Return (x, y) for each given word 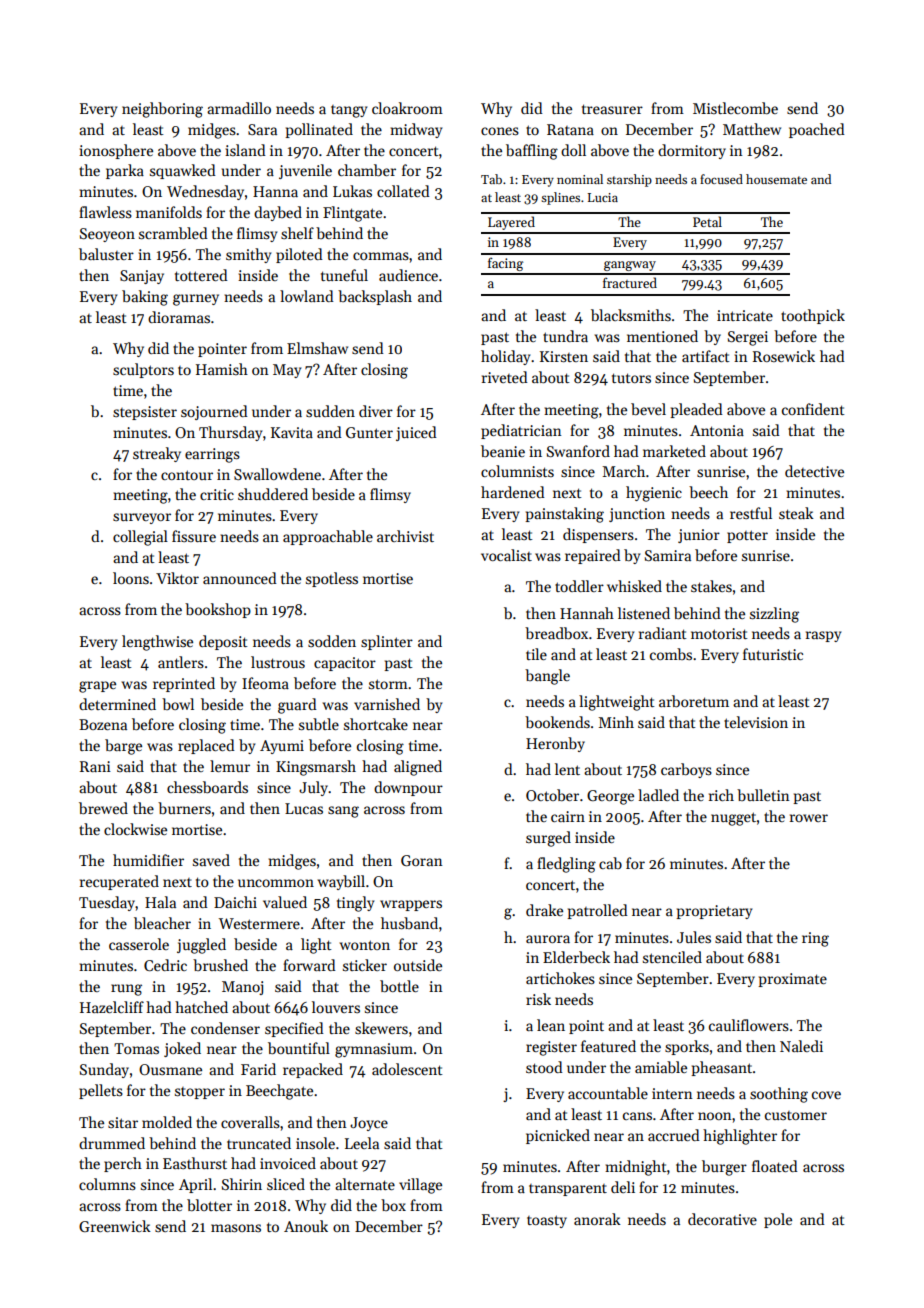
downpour (408, 788)
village (420, 1186)
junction (637, 515)
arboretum (694, 701)
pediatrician (521, 431)
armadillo (239, 108)
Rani (95, 766)
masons (236, 1228)
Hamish (222, 369)
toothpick (813, 316)
